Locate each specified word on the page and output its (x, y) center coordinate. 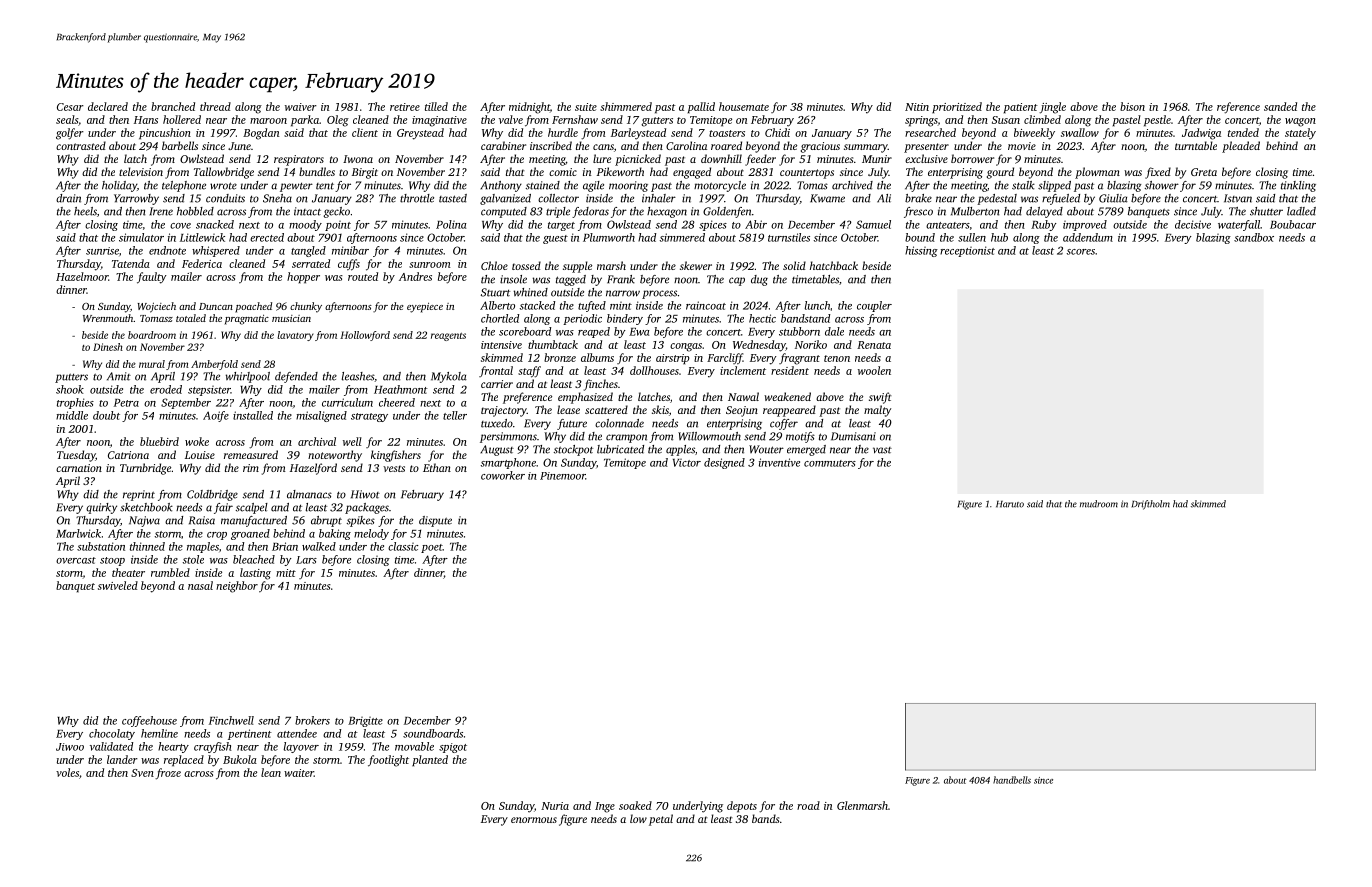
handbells (1012, 780)
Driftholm (1151, 505)
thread (215, 106)
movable (414, 746)
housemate (744, 106)
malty (877, 411)
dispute (435, 521)
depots (742, 807)
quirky (101, 508)
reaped (594, 332)
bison (1132, 106)
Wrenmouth (108, 318)
